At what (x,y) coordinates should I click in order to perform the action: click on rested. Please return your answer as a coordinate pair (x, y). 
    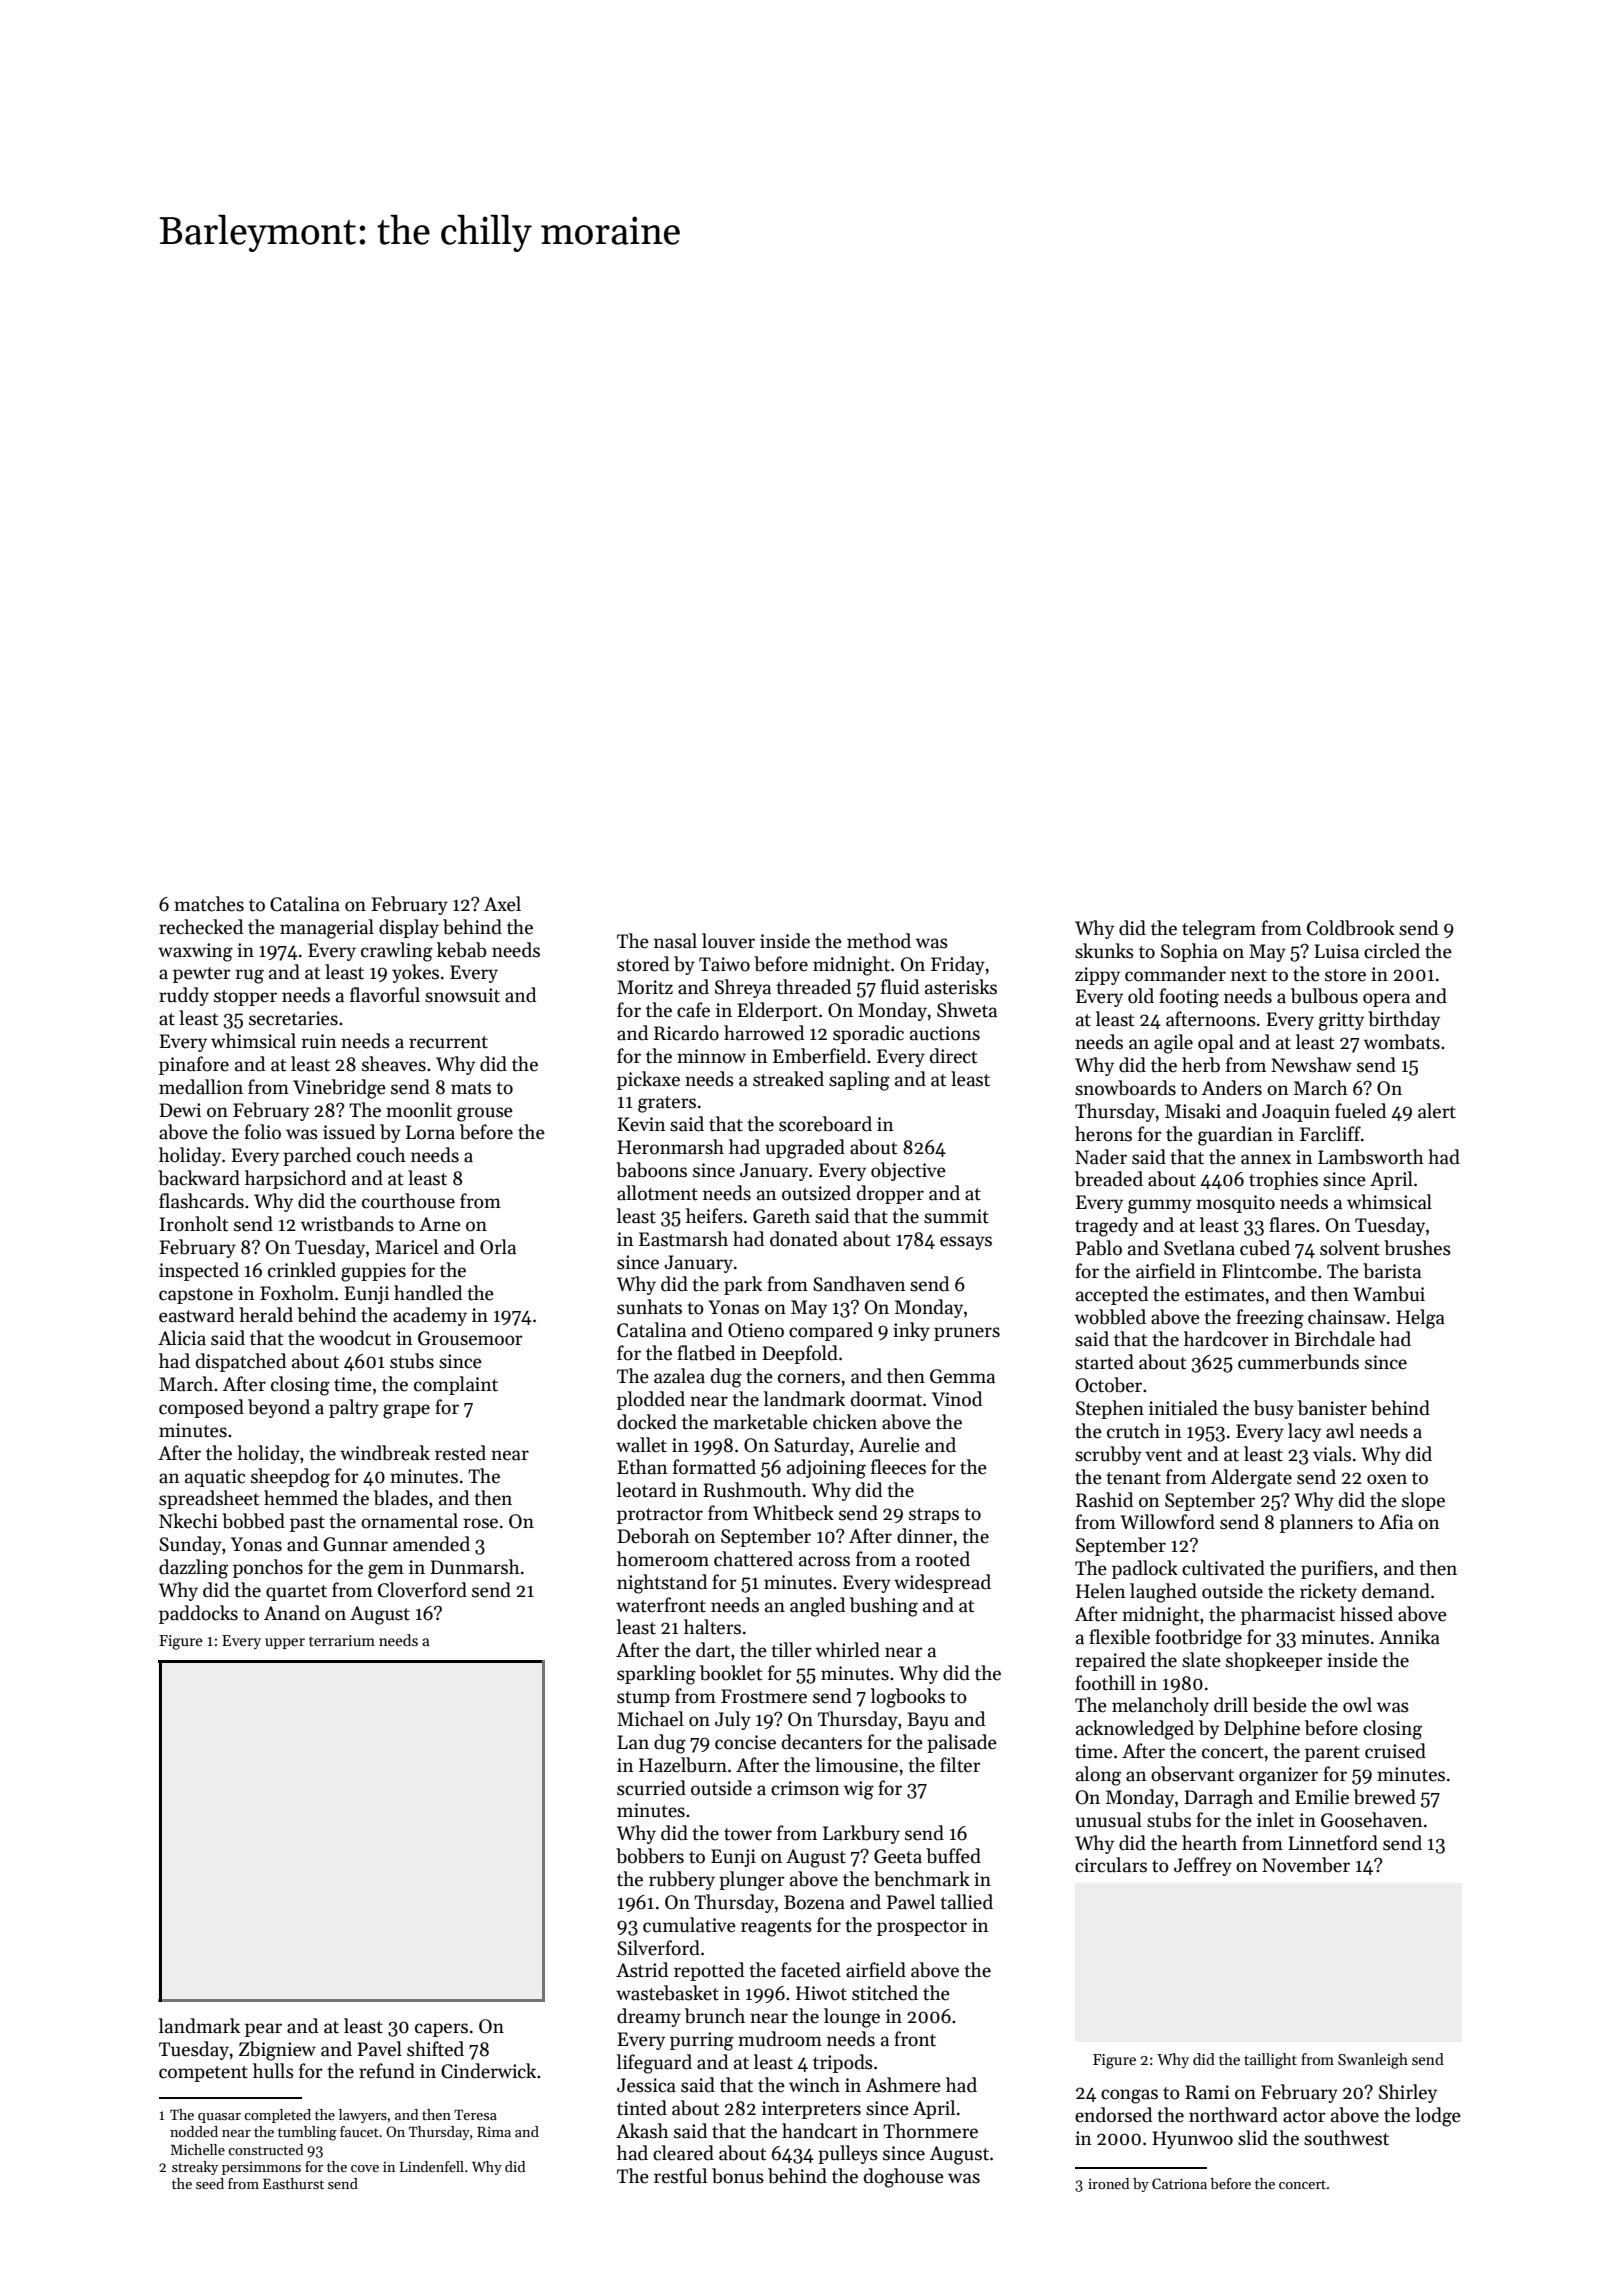
    Looking at the image, I should click on (460, 1453).
